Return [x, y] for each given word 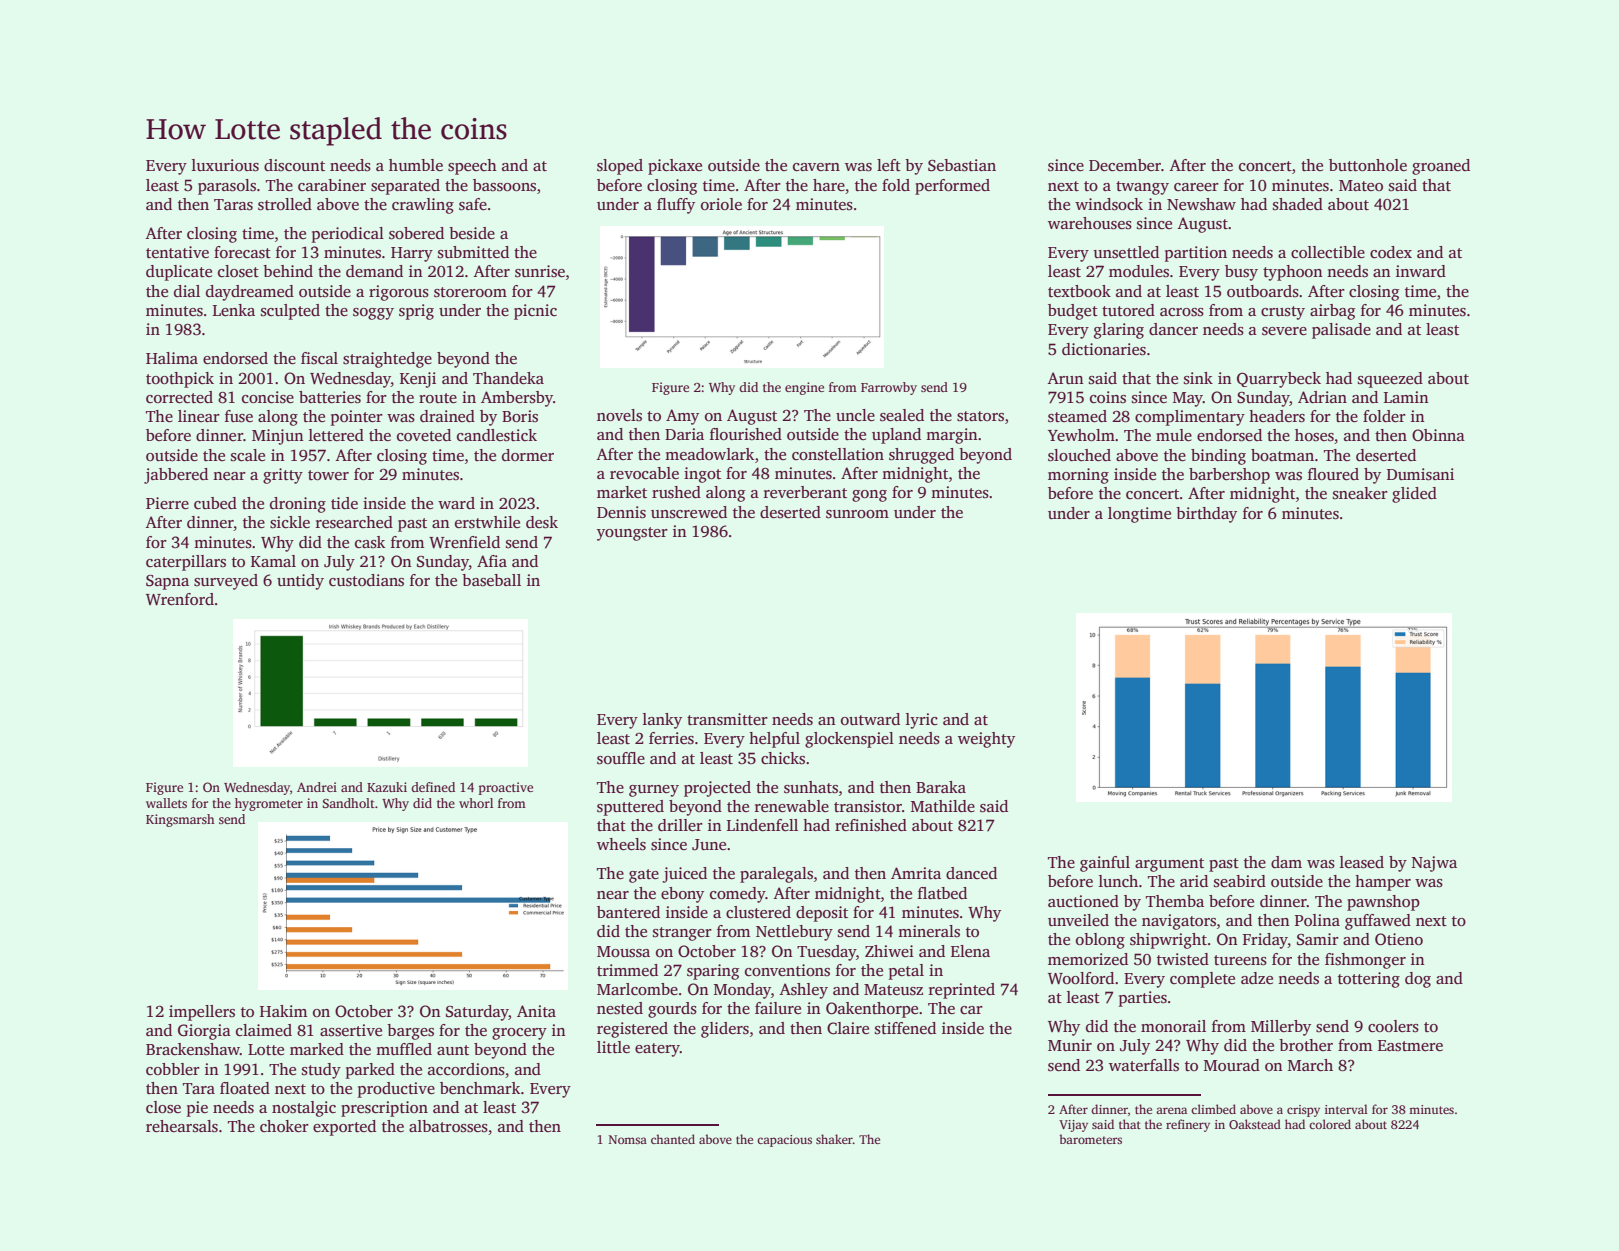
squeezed [1390, 380]
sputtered [630, 808]
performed [952, 187]
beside [472, 233]
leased [1362, 862]
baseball [491, 580]
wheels [621, 844]
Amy [682, 417]
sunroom [857, 514]
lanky [662, 721]
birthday [1206, 515]
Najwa [1434, 864]
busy [1241, 273]
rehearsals [182, 1126]
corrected [179, 397]
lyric [922, 721]
